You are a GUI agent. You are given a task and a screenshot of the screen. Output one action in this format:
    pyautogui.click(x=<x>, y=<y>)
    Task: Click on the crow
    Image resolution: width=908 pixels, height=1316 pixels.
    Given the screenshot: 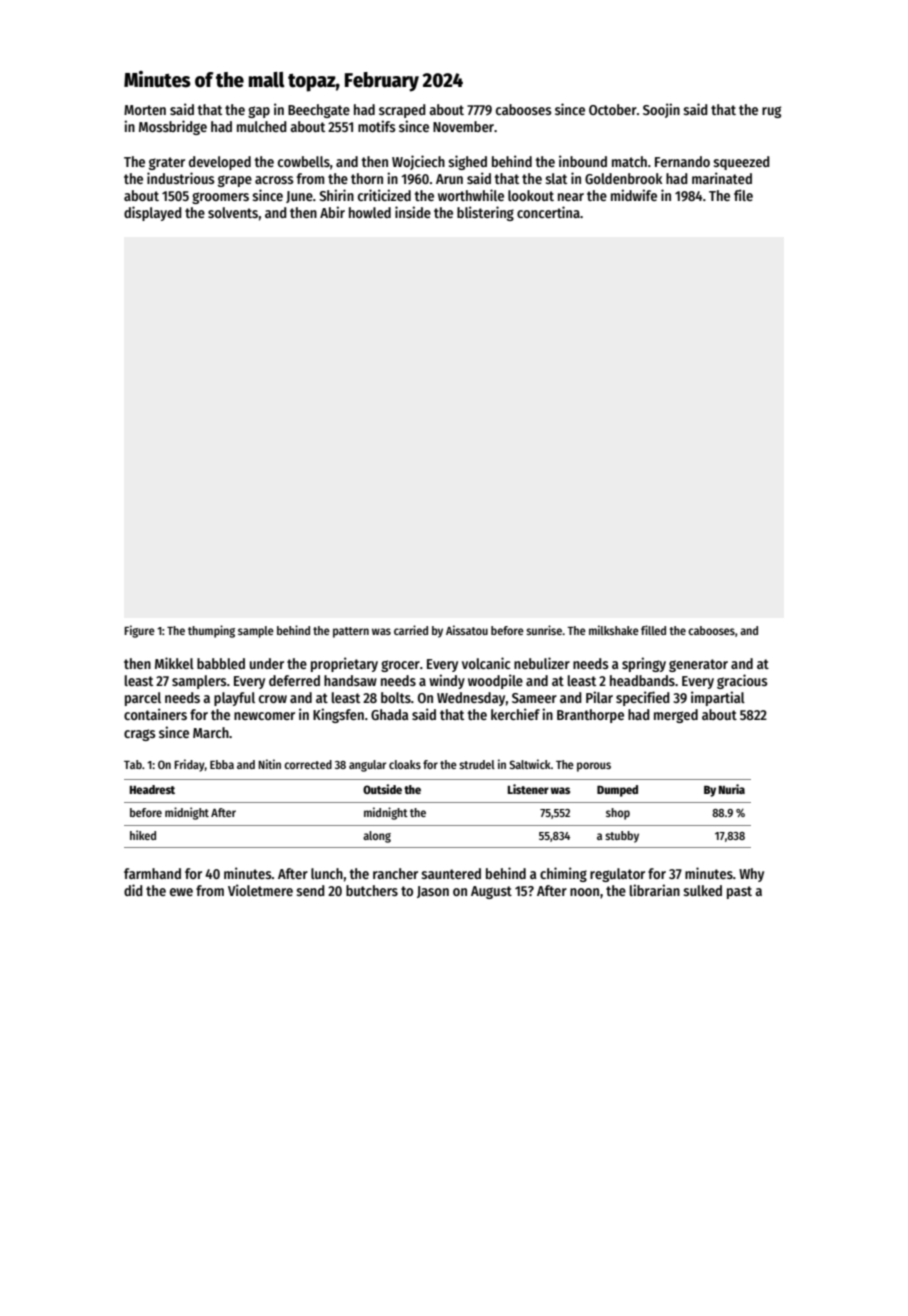 What is the action you would take?
    pyautogui.click(x=273, y=699)
